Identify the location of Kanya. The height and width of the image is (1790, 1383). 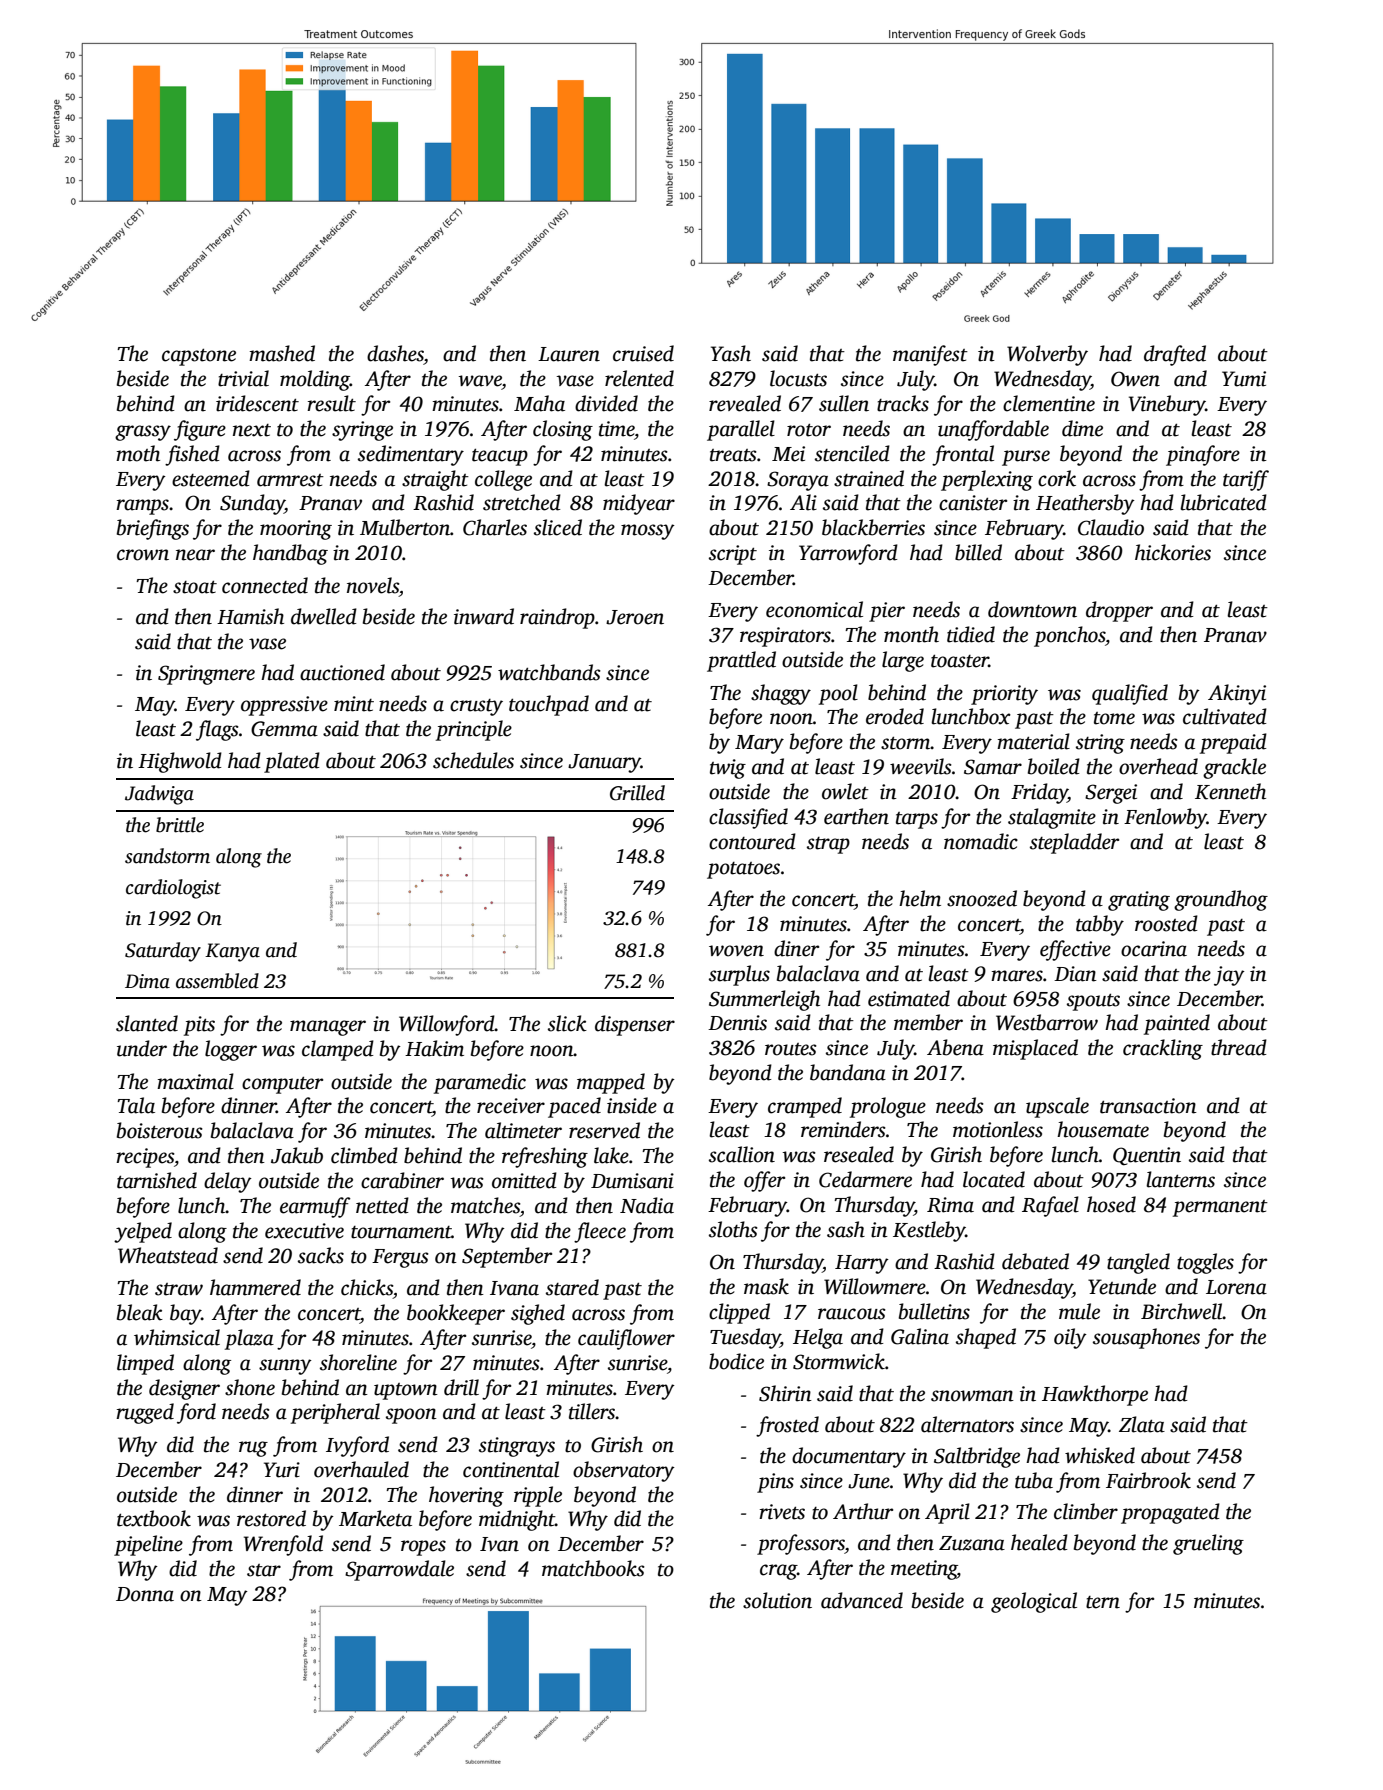
(232, 952).
